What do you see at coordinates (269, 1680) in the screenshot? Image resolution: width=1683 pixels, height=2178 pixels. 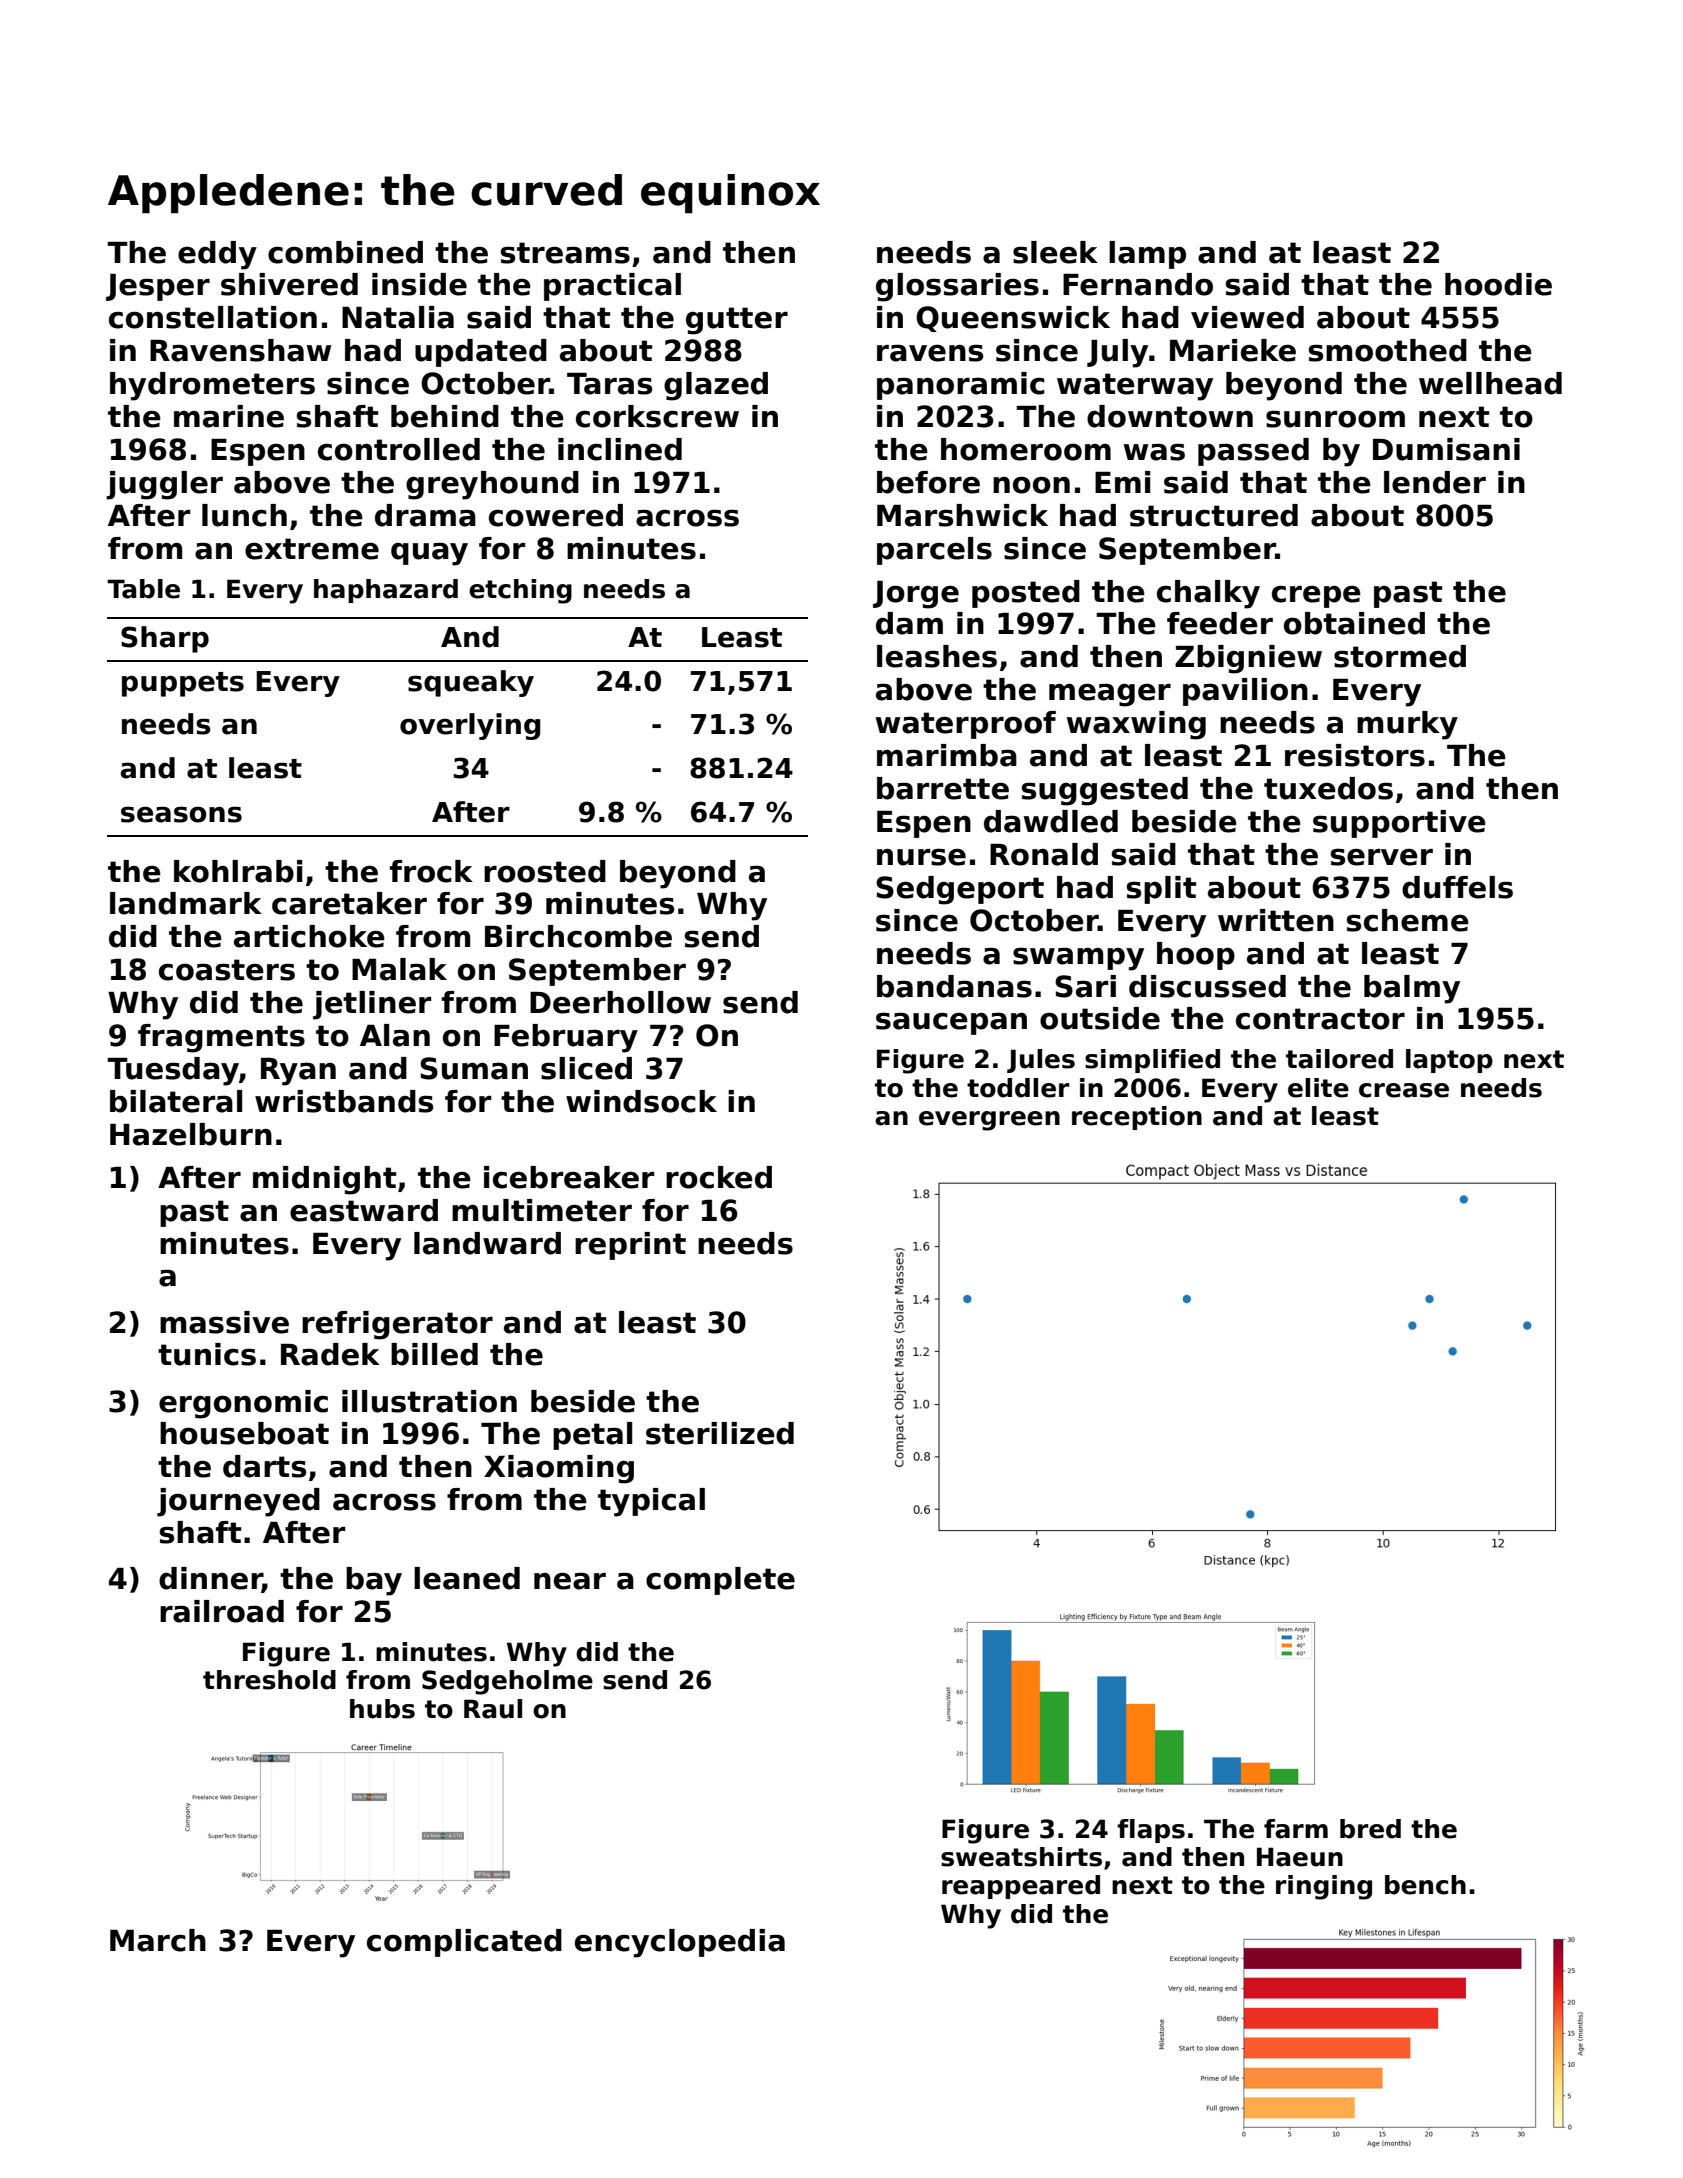 I see `threshold` at bounding box center [269, 1680].
